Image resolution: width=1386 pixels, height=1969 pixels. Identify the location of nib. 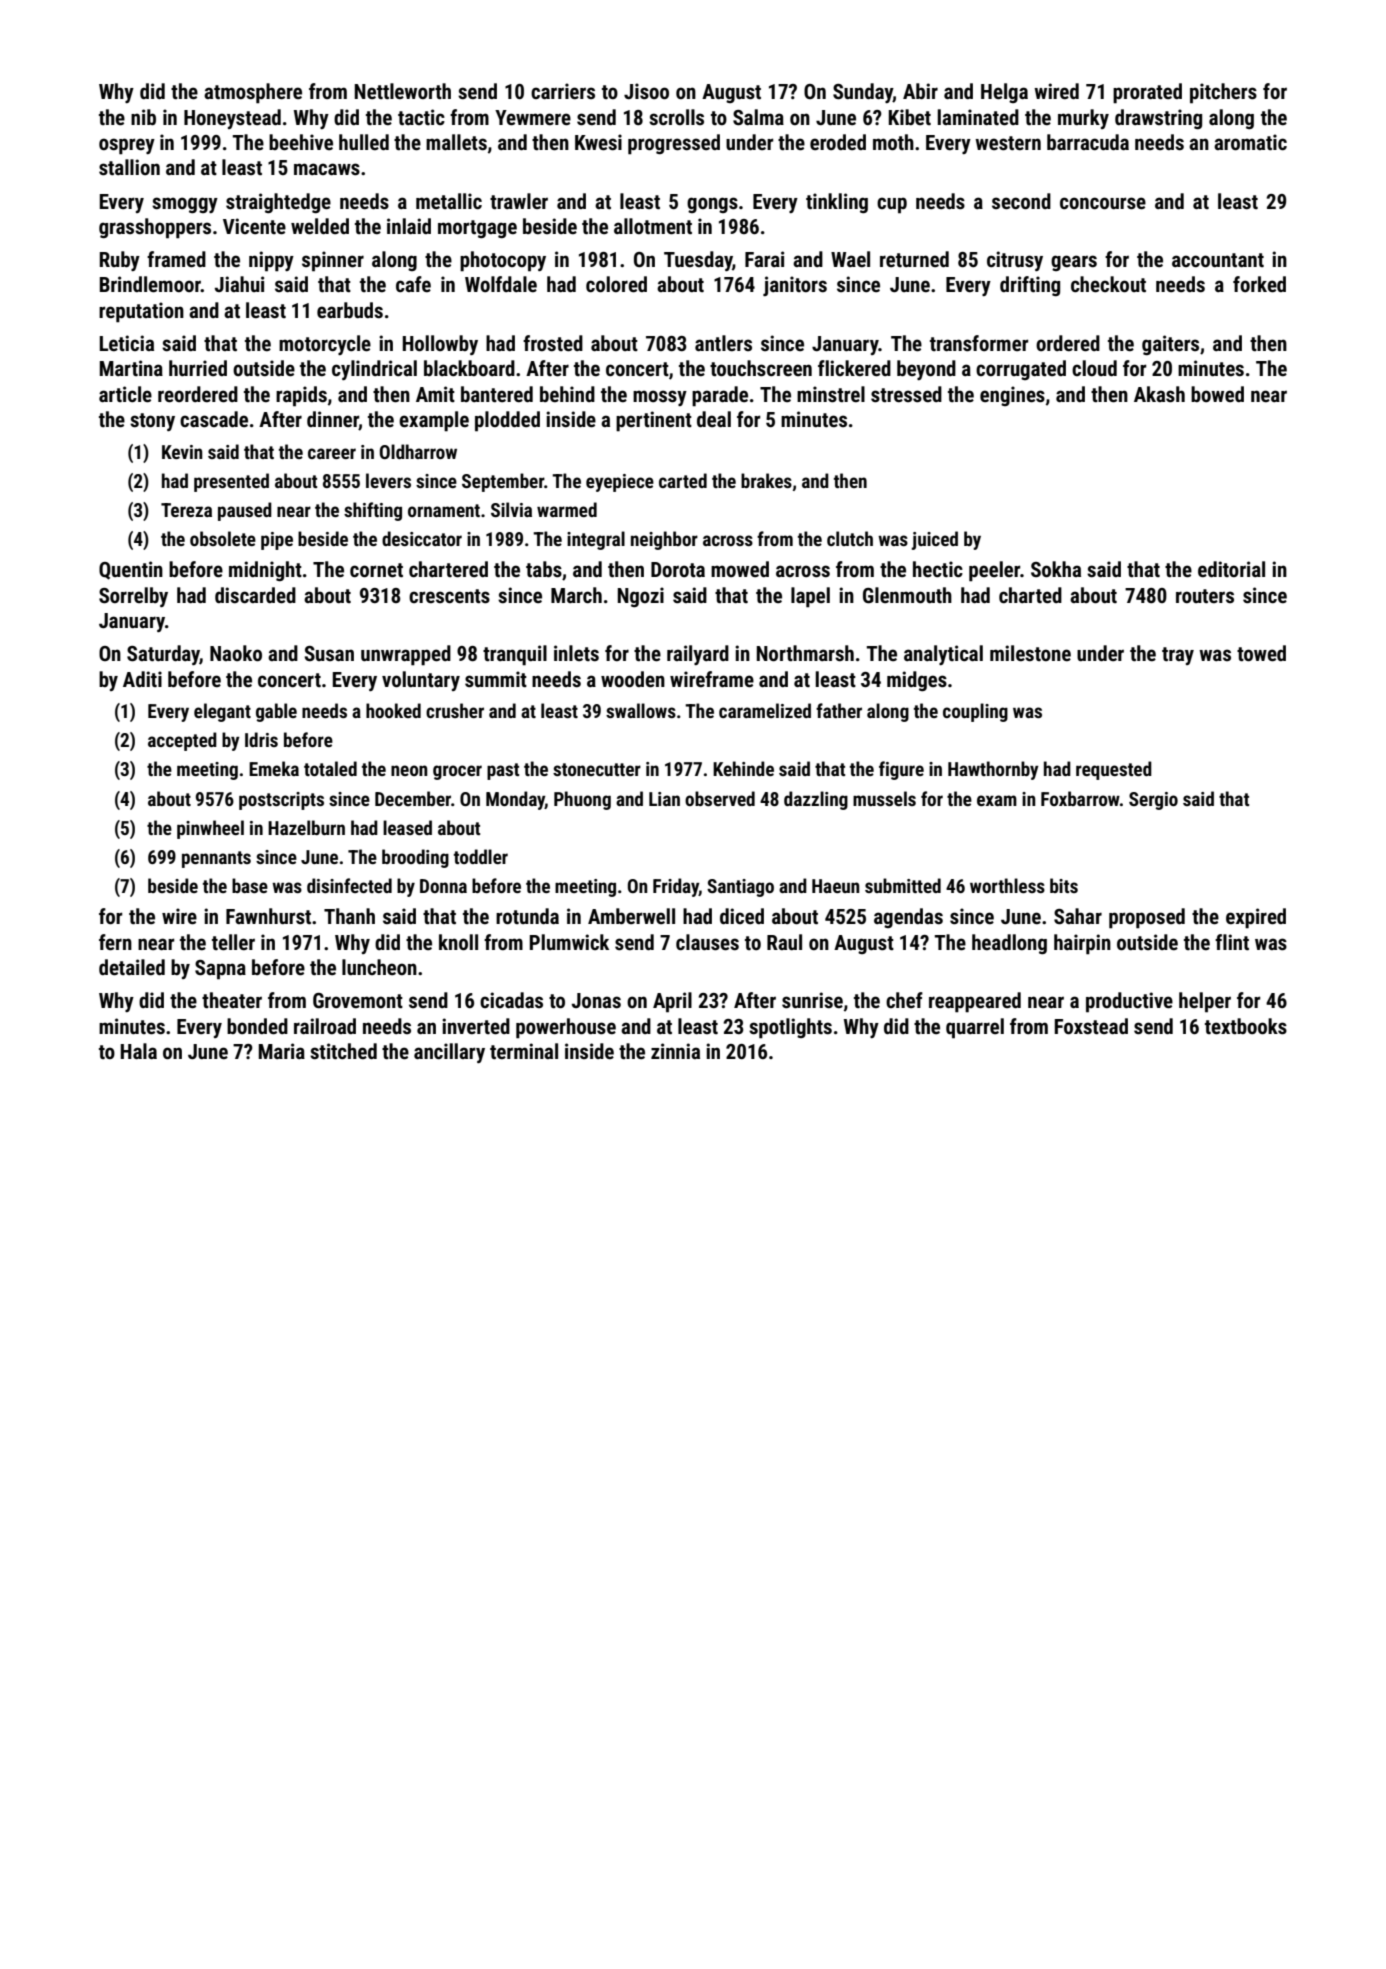
(143, 117).
